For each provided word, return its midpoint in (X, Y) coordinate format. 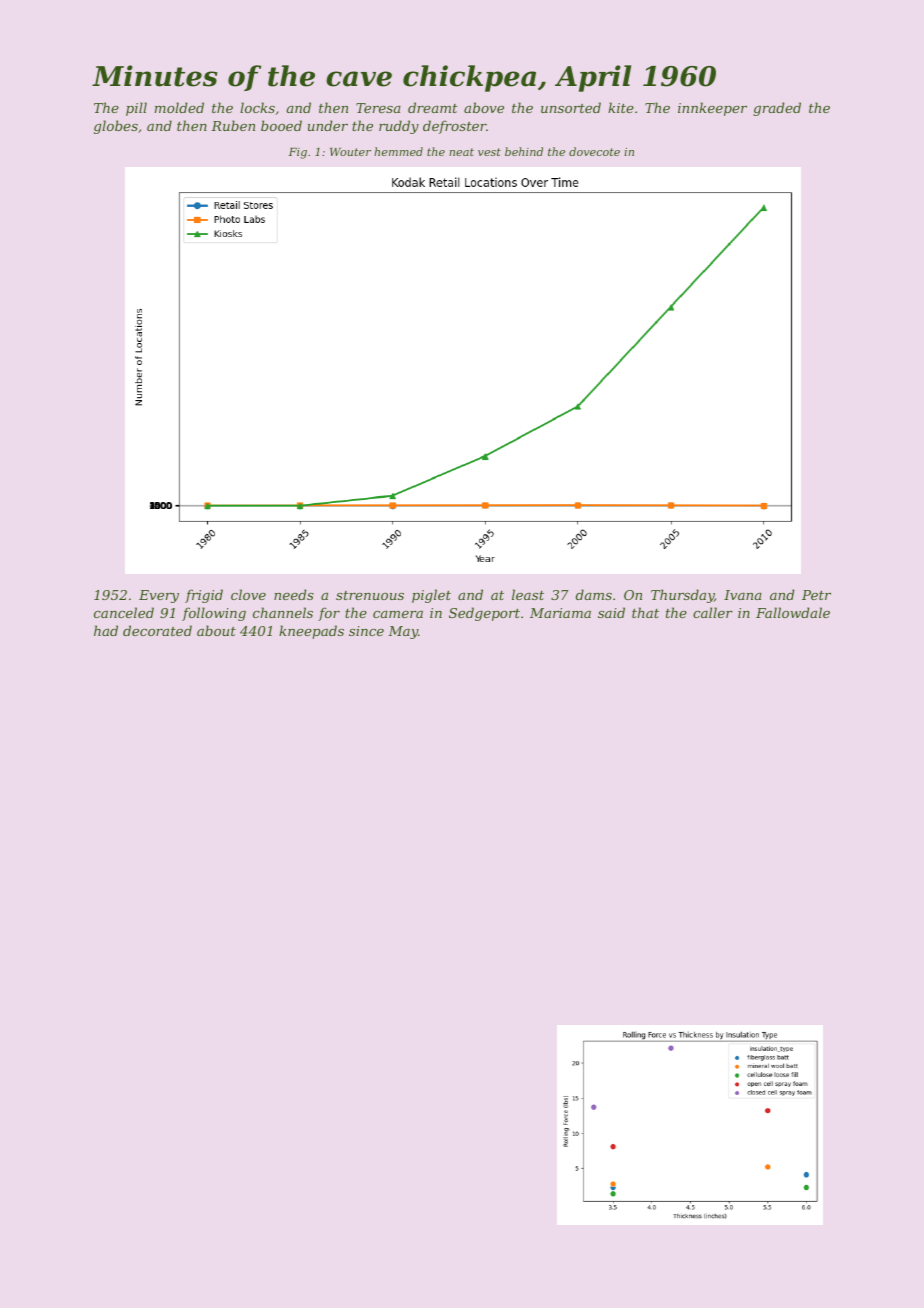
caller (713, 612)
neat (461, 152)
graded (777, 109)
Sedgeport (484, 614)
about (216, 630)
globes (116, 127)
